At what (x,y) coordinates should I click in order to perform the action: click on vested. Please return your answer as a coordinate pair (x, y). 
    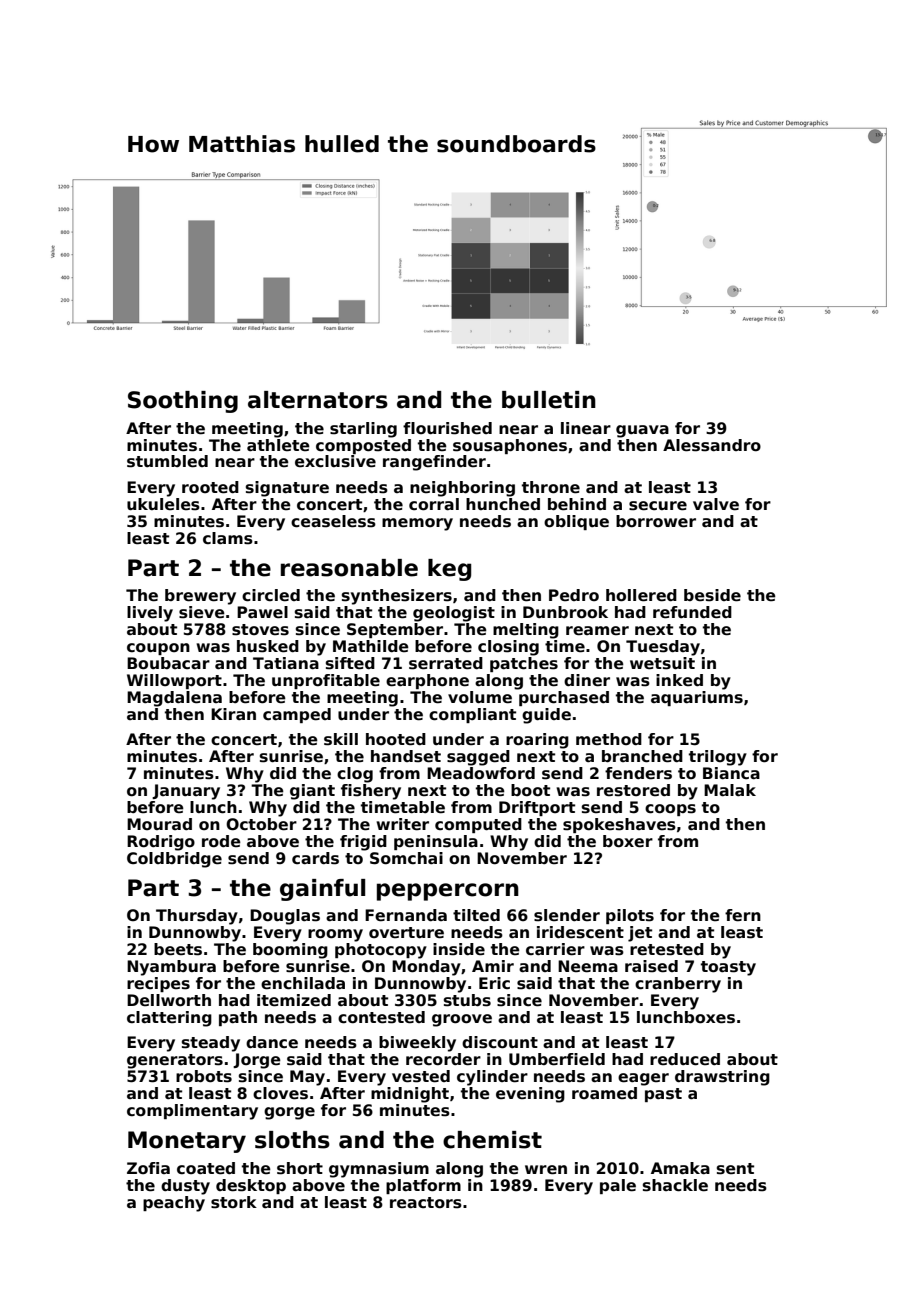
    Looking at the image, I should click on (421, 1076).
